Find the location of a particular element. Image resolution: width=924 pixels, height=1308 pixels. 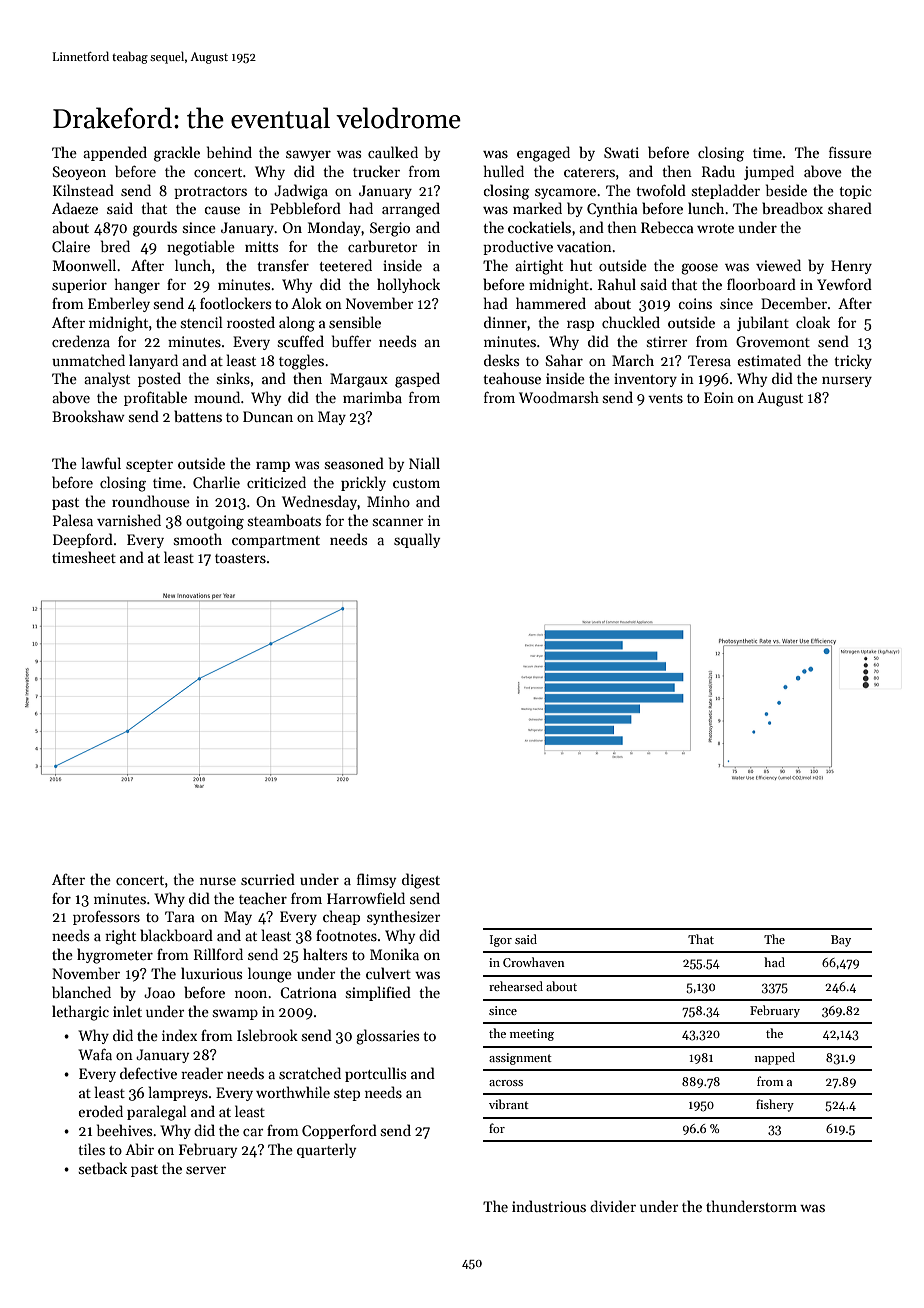

scurried is located at coordinates (268, 879).
